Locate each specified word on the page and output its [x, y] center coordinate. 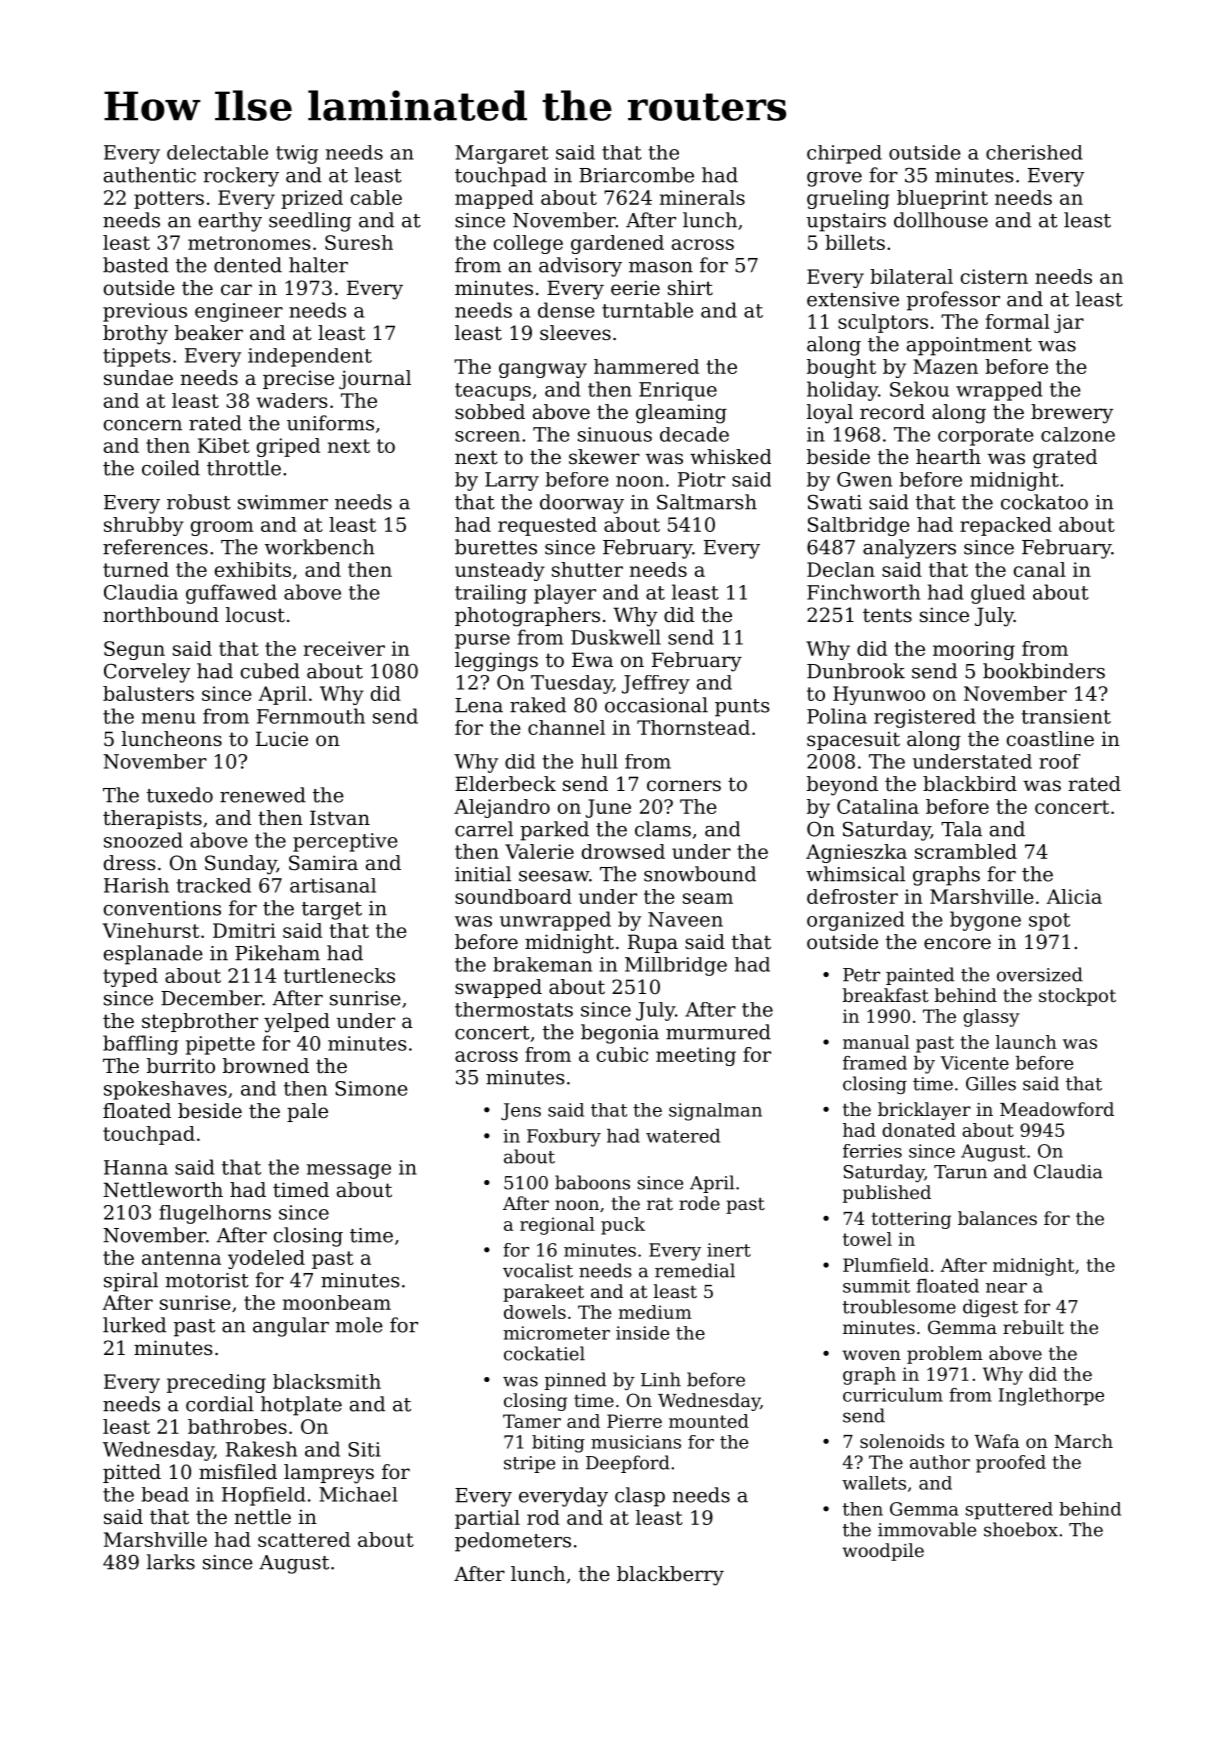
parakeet [543, 1293]
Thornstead [693, 727]
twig [297, 154]
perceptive [345, 842]
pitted [132, 1473]
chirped [844, 154]
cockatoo [1044, 502]
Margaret [502, 154]
